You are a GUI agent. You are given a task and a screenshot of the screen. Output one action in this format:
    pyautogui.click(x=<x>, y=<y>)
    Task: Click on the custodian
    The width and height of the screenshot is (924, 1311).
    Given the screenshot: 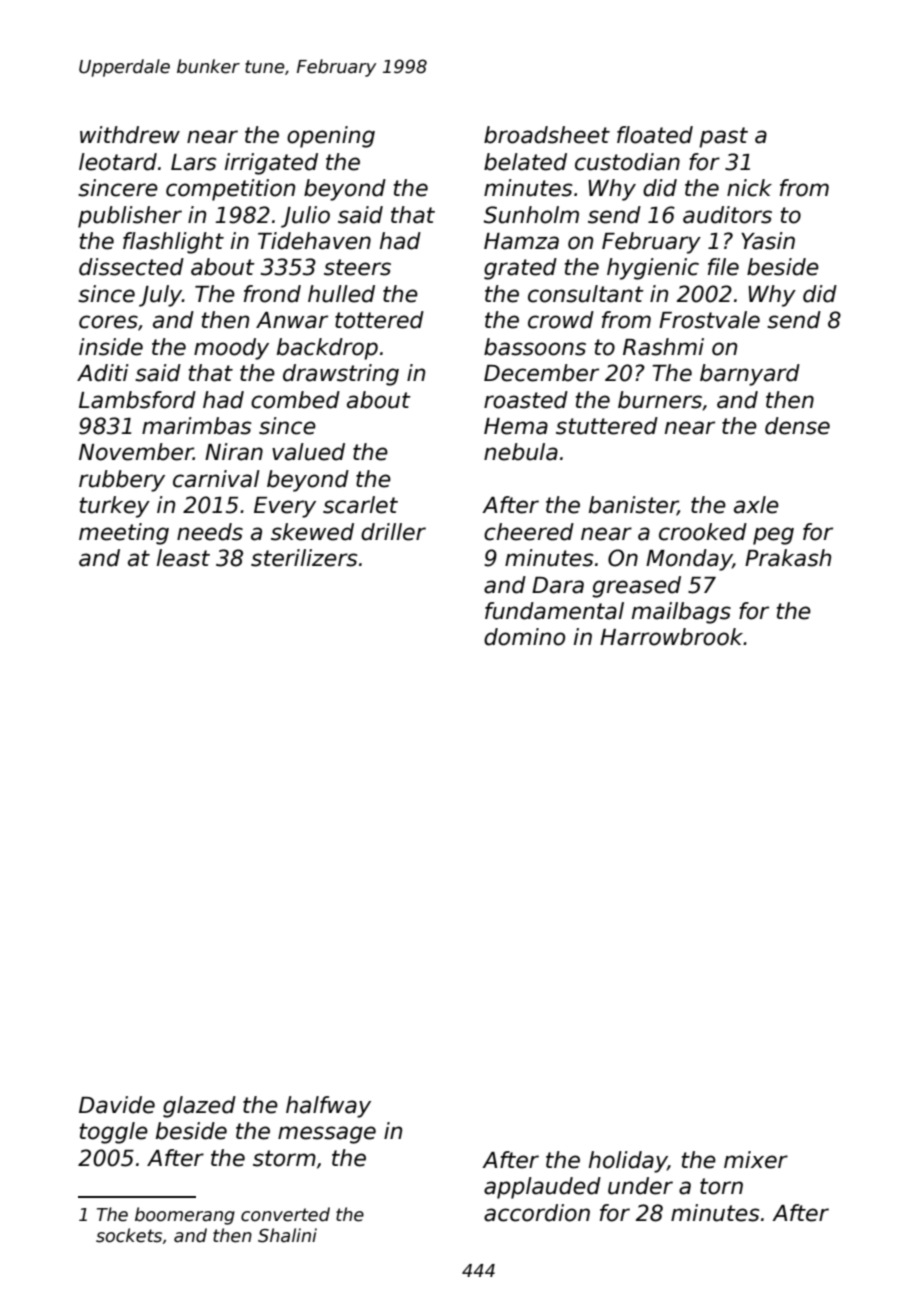 What is the action you would take?
    pyautogui.click(x=627, y=162)
